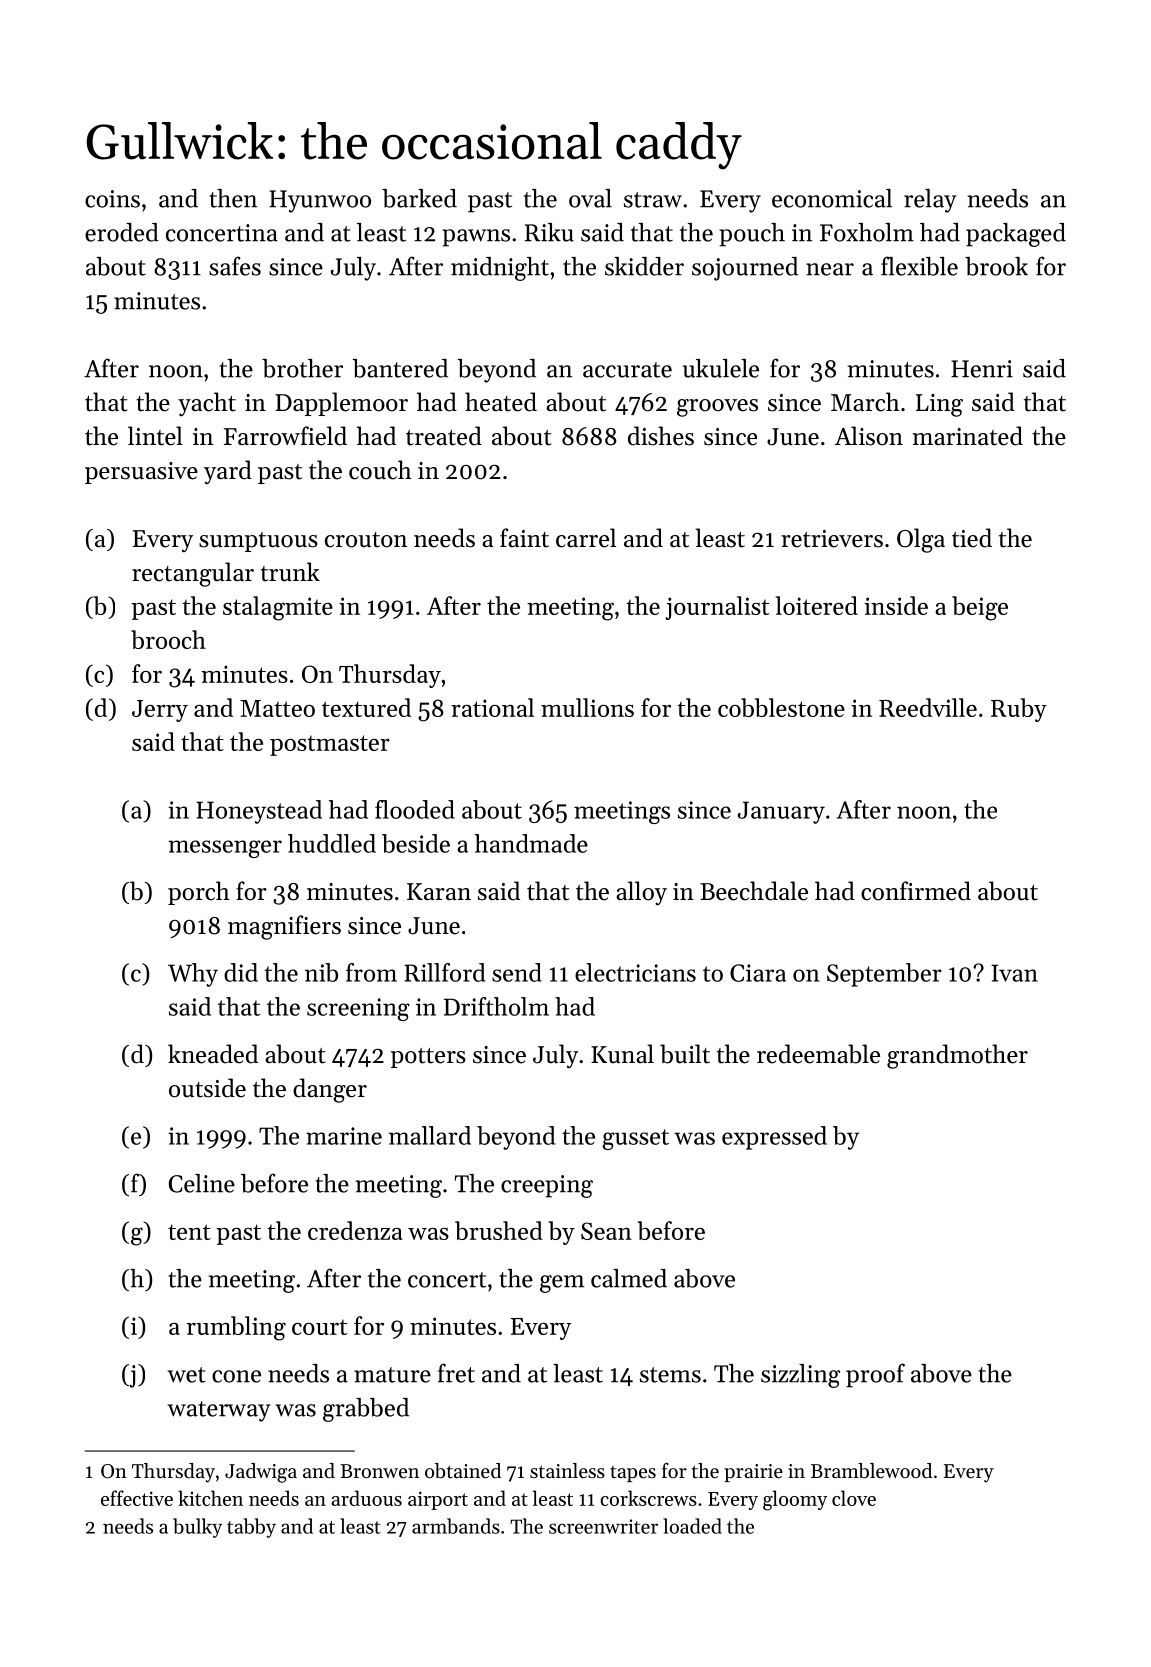 The image size is (1151, 1667). Describe the element at coordinates (500, 269) in the image. I see `midnight` at that location.
